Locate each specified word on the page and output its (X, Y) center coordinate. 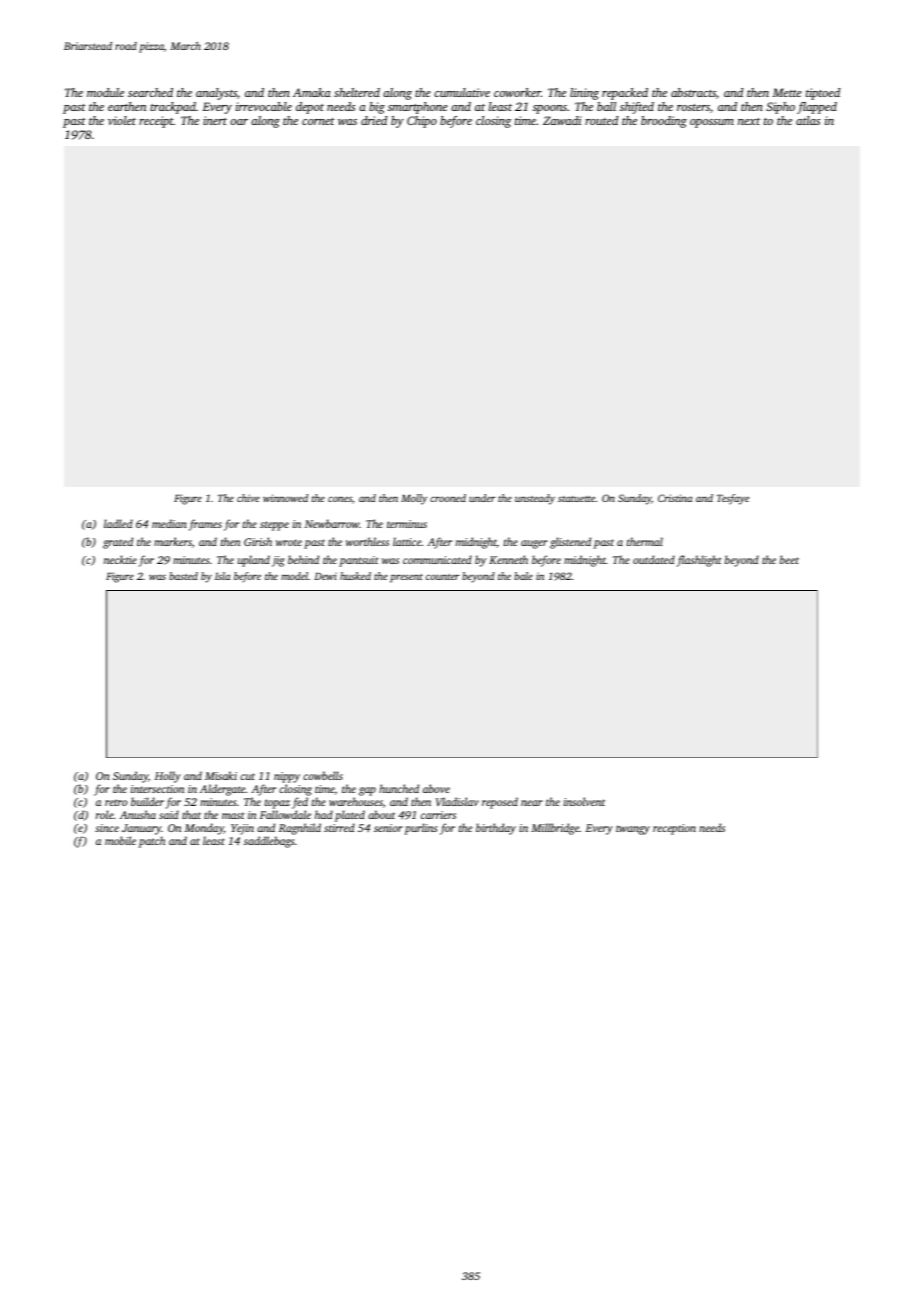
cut (247, 776)
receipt (156, 122)
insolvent (584, 801)
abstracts (693, 92)
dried (374, 120)
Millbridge (555, 829)
